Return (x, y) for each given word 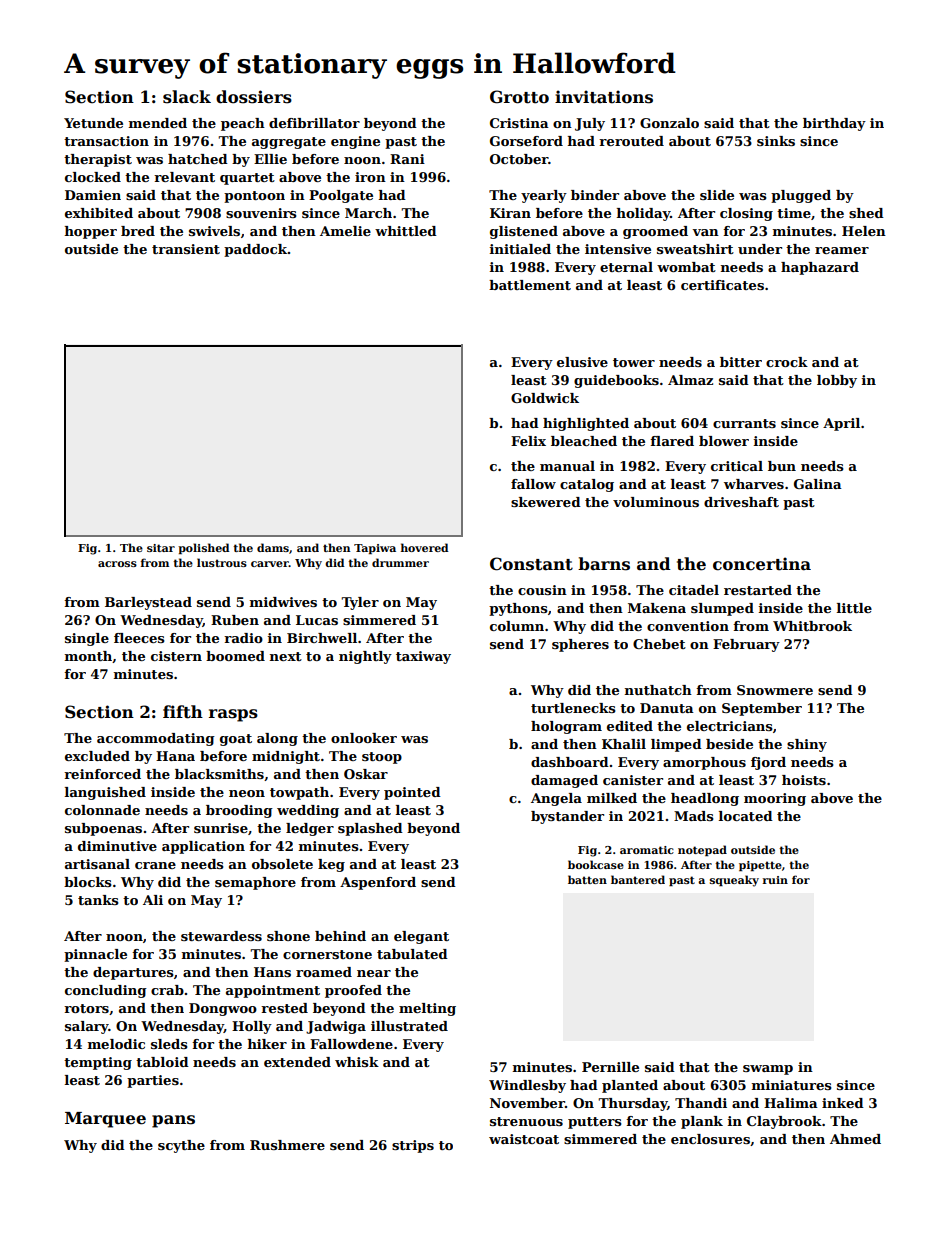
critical (737, 466)
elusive (582, 362)
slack (187, 97)
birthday (834, 124)
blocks (88, 882)
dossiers (254, 97)
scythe (181, 1146)
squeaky (734, 881)
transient (186, 249)
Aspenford (378, 883)
